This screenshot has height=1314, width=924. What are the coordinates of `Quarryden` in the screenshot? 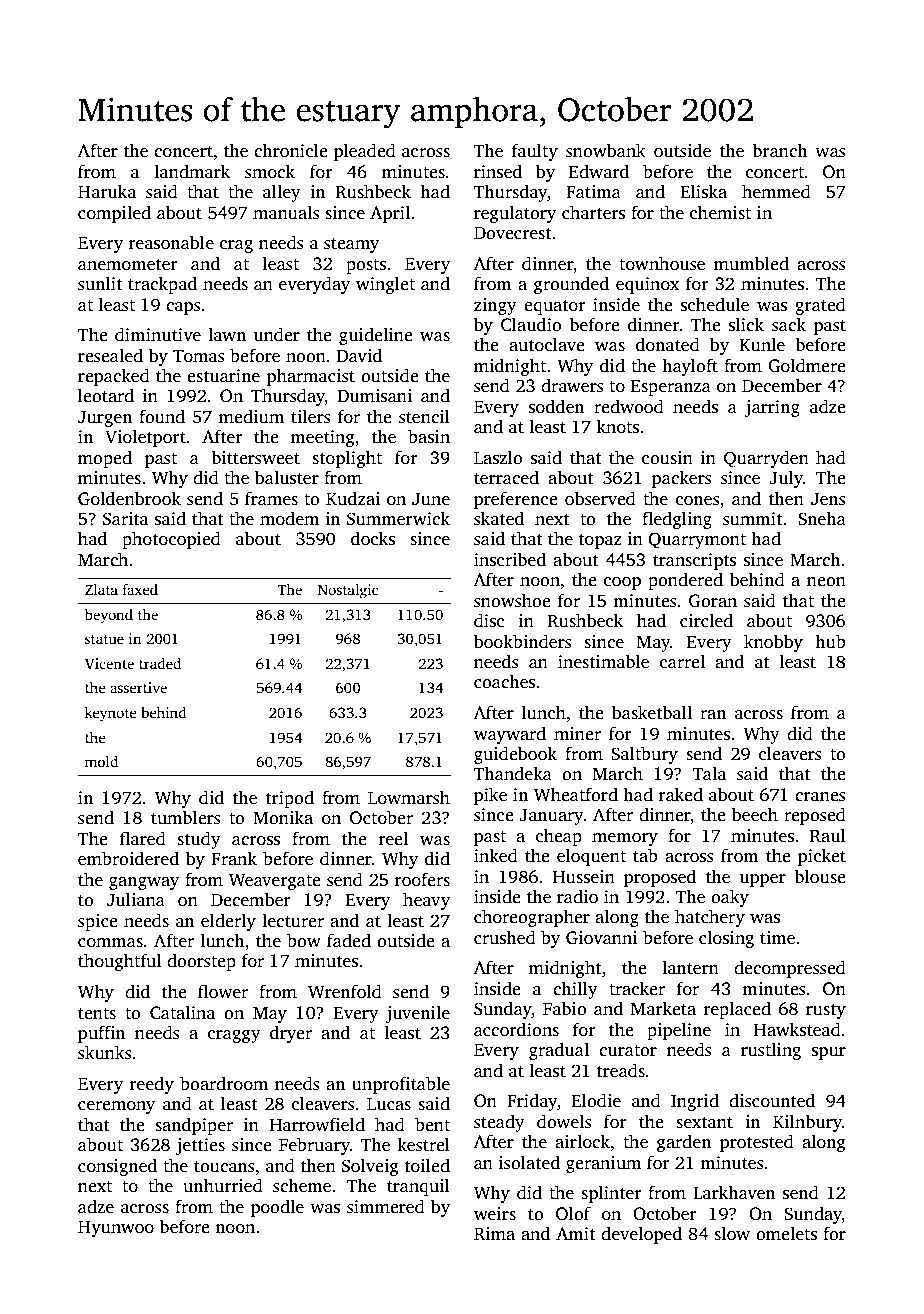 It's located at (766, 459).
